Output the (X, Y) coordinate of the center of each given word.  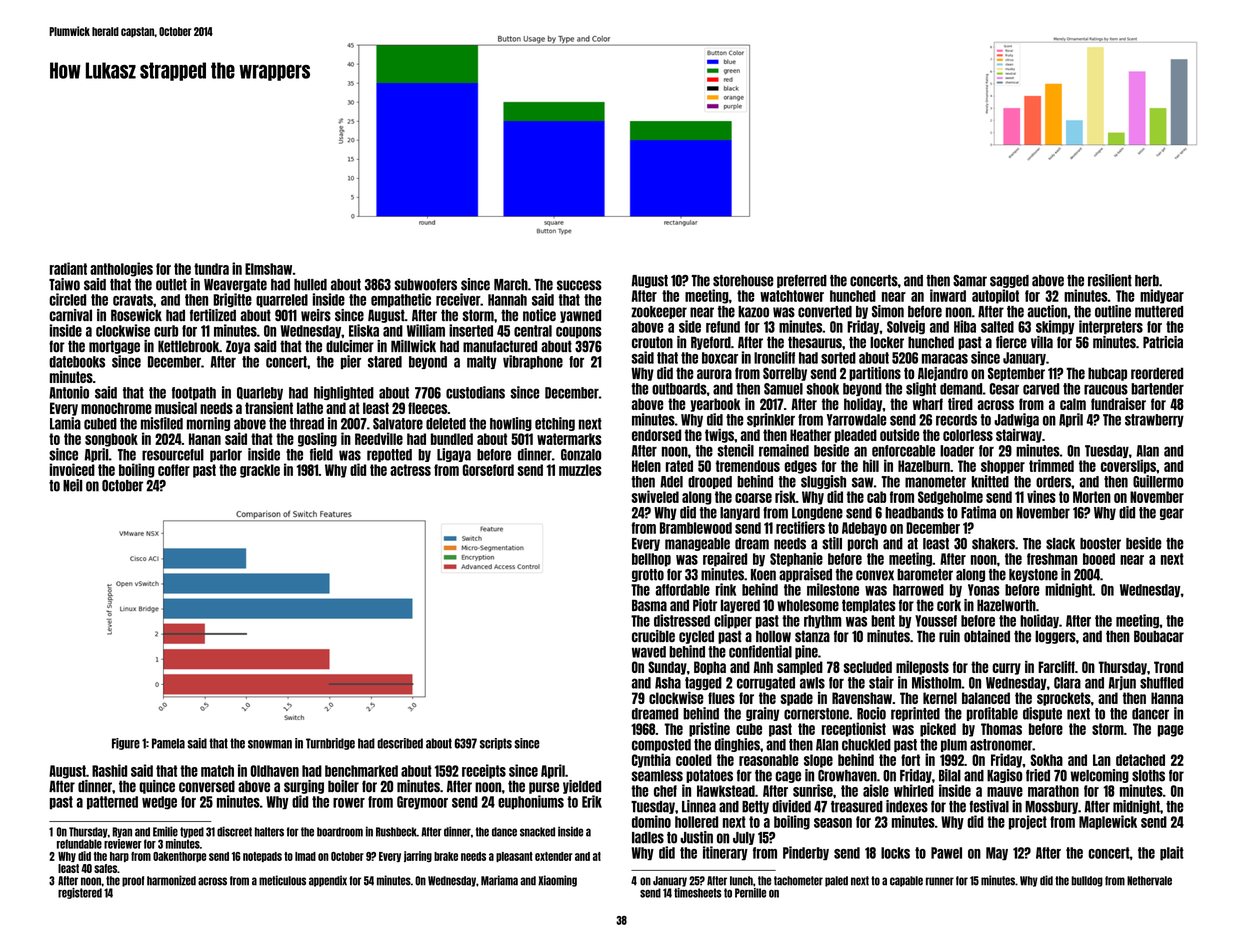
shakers (993, 544)
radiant (68, 268)
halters (269, 832)
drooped (710, 482)
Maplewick (1108, 822)
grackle (260, 471)
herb (1147, 281)
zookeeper (659, 312)
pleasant (514, 857)
